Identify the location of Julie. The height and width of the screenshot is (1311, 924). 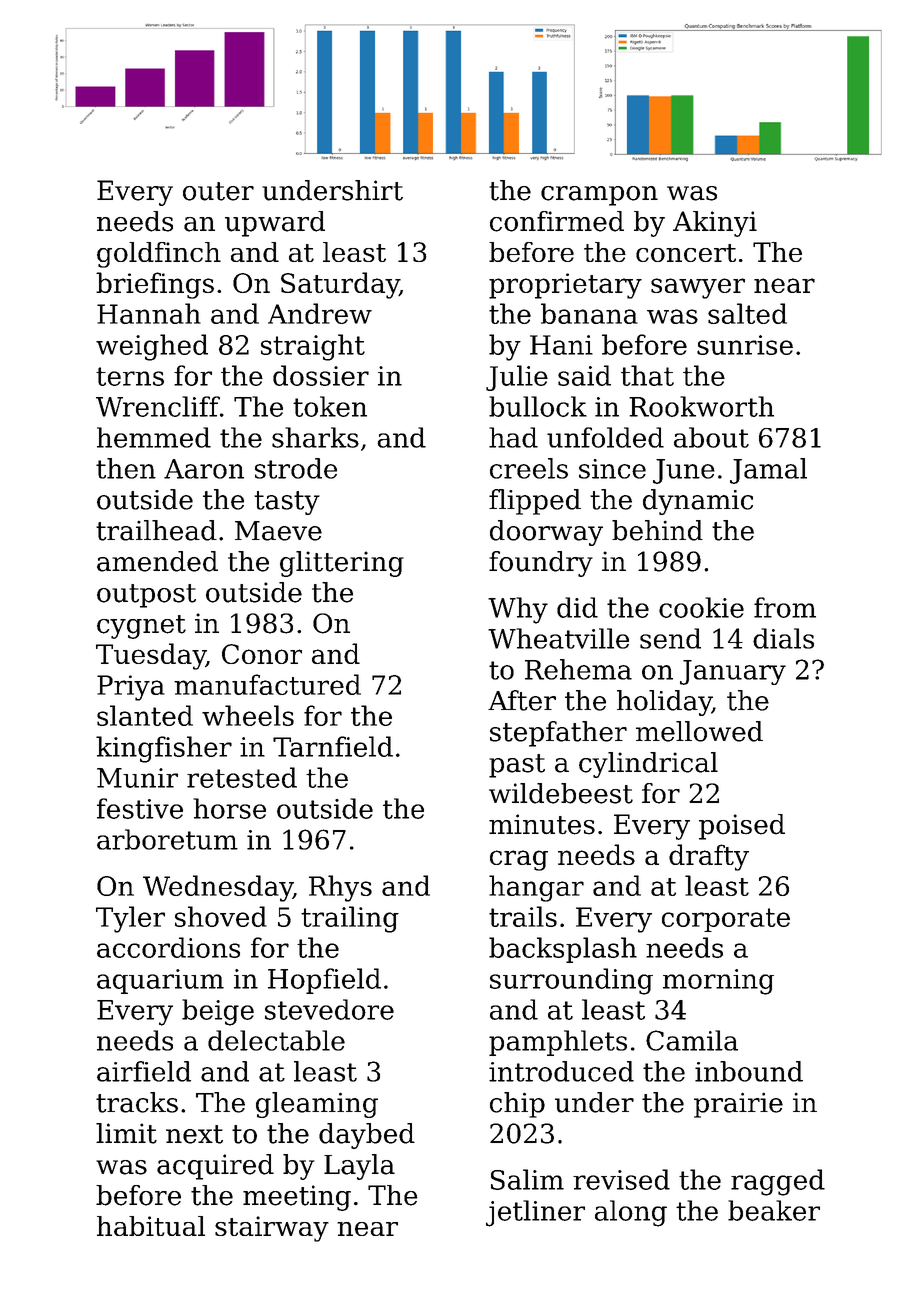
(517, 378).
